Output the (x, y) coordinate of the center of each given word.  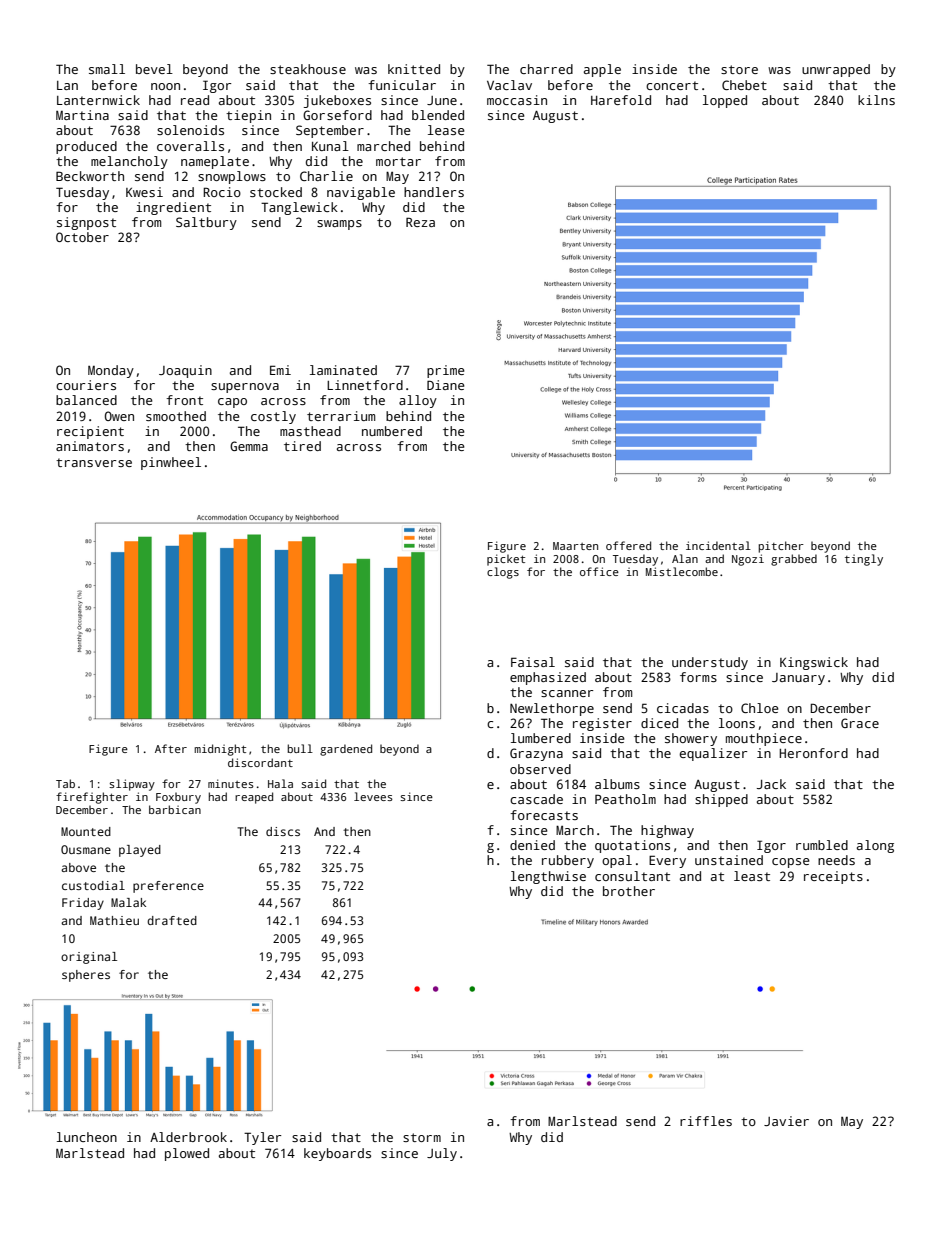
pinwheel (171, 463)
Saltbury (206, 223)
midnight (220, 750)
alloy (418, 401)
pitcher (781, 547)
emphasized (548, 678)
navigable (361, 193)
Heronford (813, 753)
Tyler (262, 1138)
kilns (876, 100)
